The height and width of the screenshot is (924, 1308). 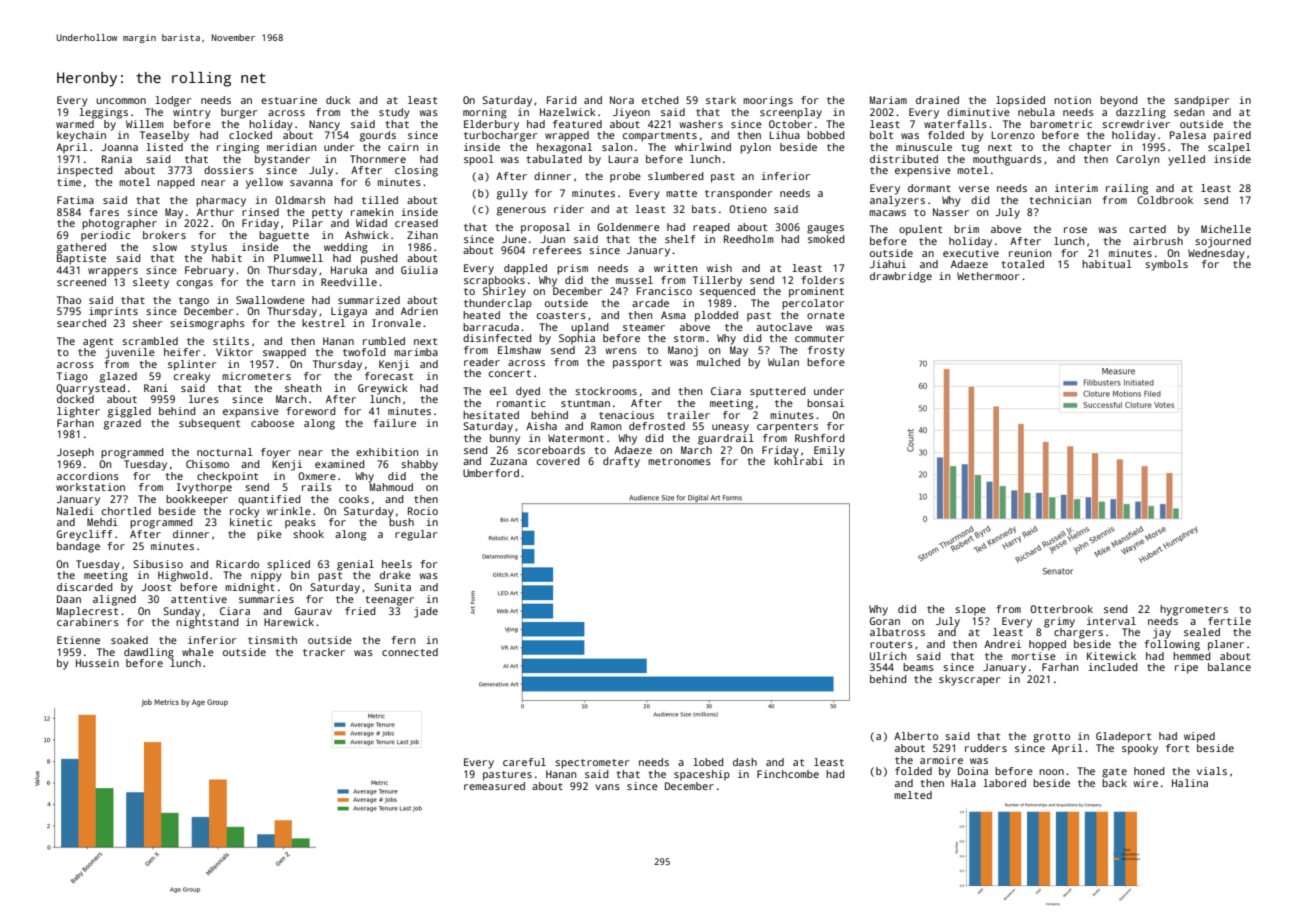 I want to click on failure, so click(x=394, y=423).
